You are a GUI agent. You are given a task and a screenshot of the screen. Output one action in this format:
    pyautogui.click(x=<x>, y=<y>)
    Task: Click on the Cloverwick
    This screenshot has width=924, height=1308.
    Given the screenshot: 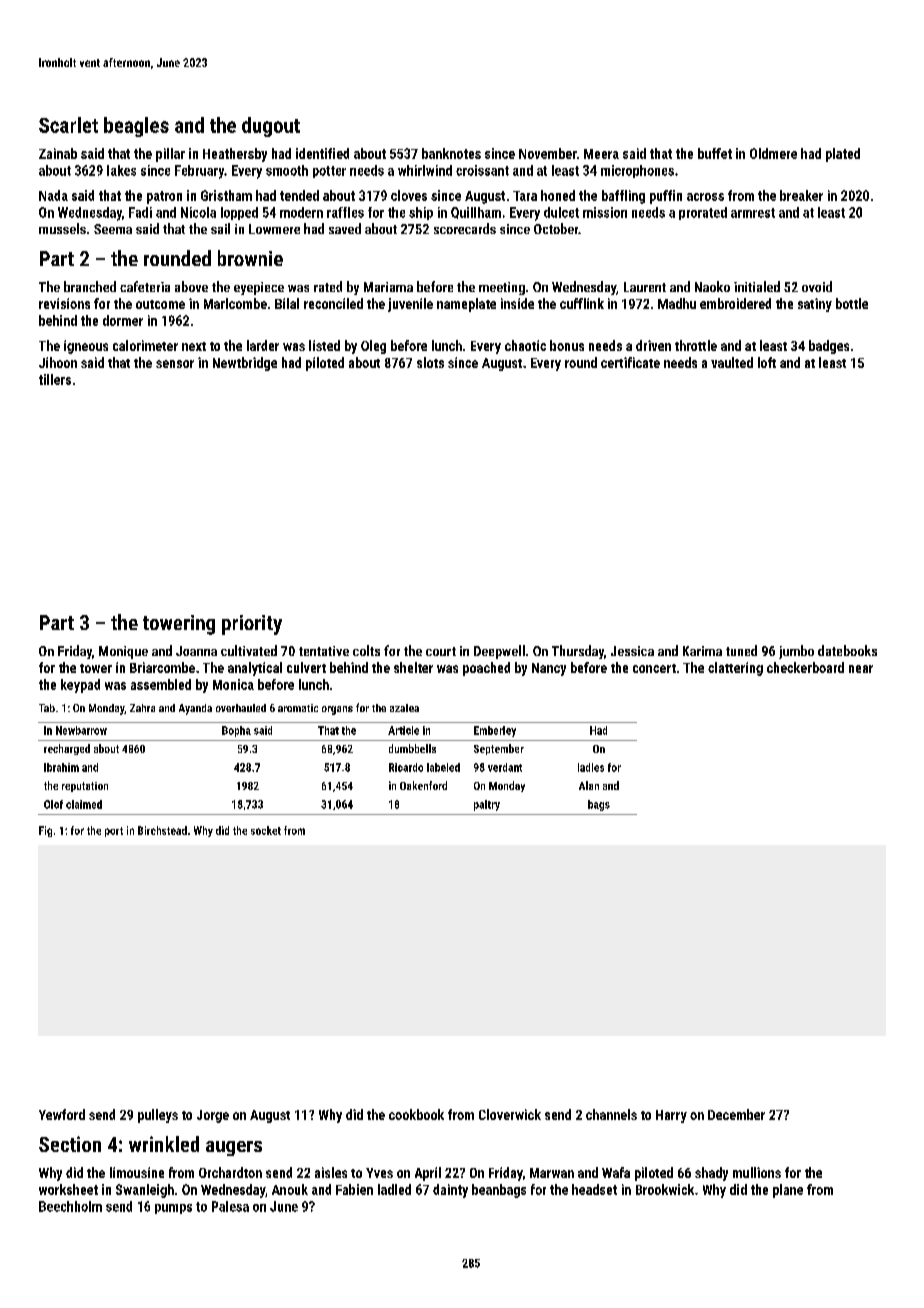 What is the action you would take?
    pyautogui.click(x=510, y=1114)
